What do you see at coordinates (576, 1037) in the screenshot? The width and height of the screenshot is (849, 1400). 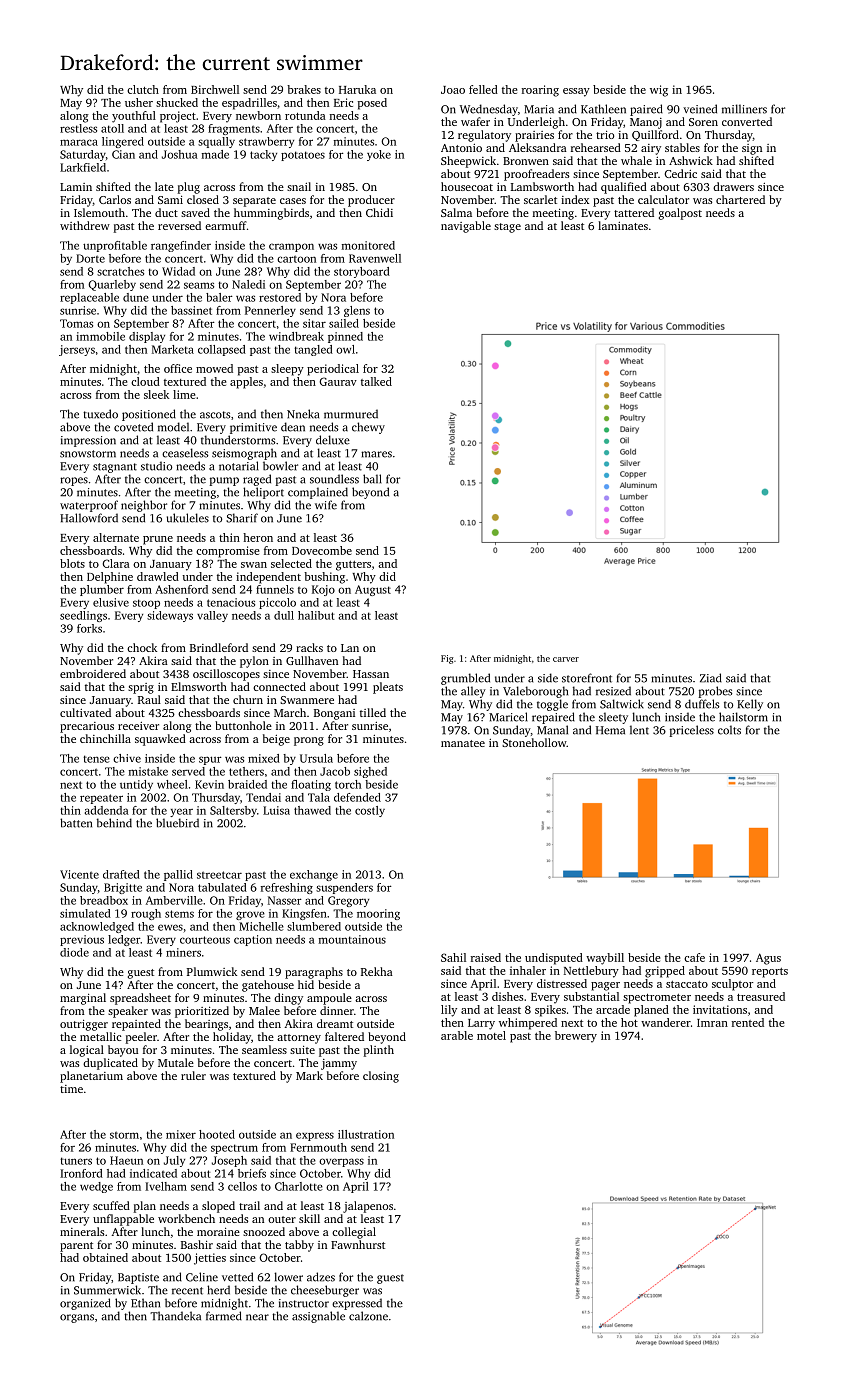 I see `brewery` at bounding box center [576, 1037].
